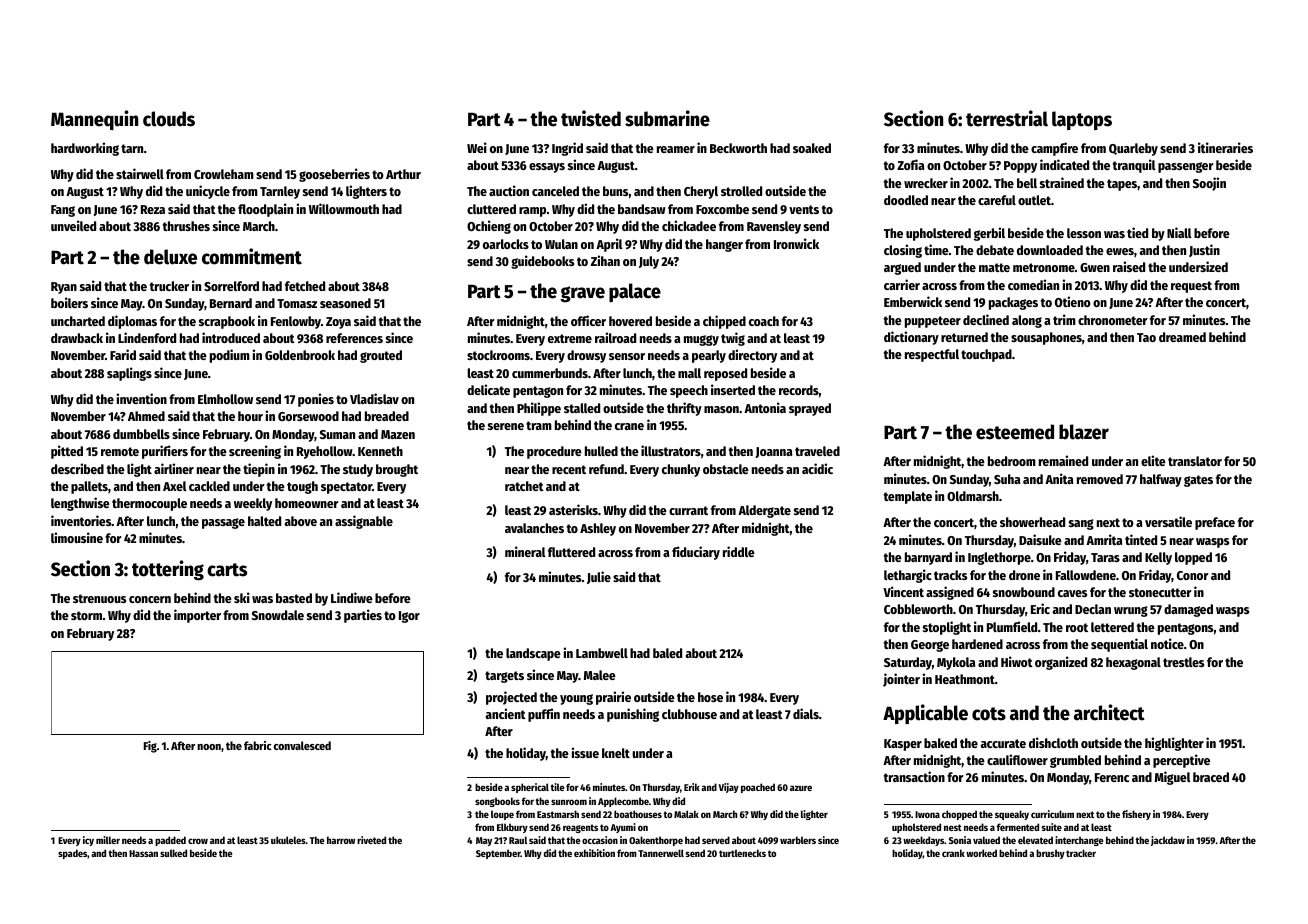  I want to click on Fenlowby, so click(296, 322).
